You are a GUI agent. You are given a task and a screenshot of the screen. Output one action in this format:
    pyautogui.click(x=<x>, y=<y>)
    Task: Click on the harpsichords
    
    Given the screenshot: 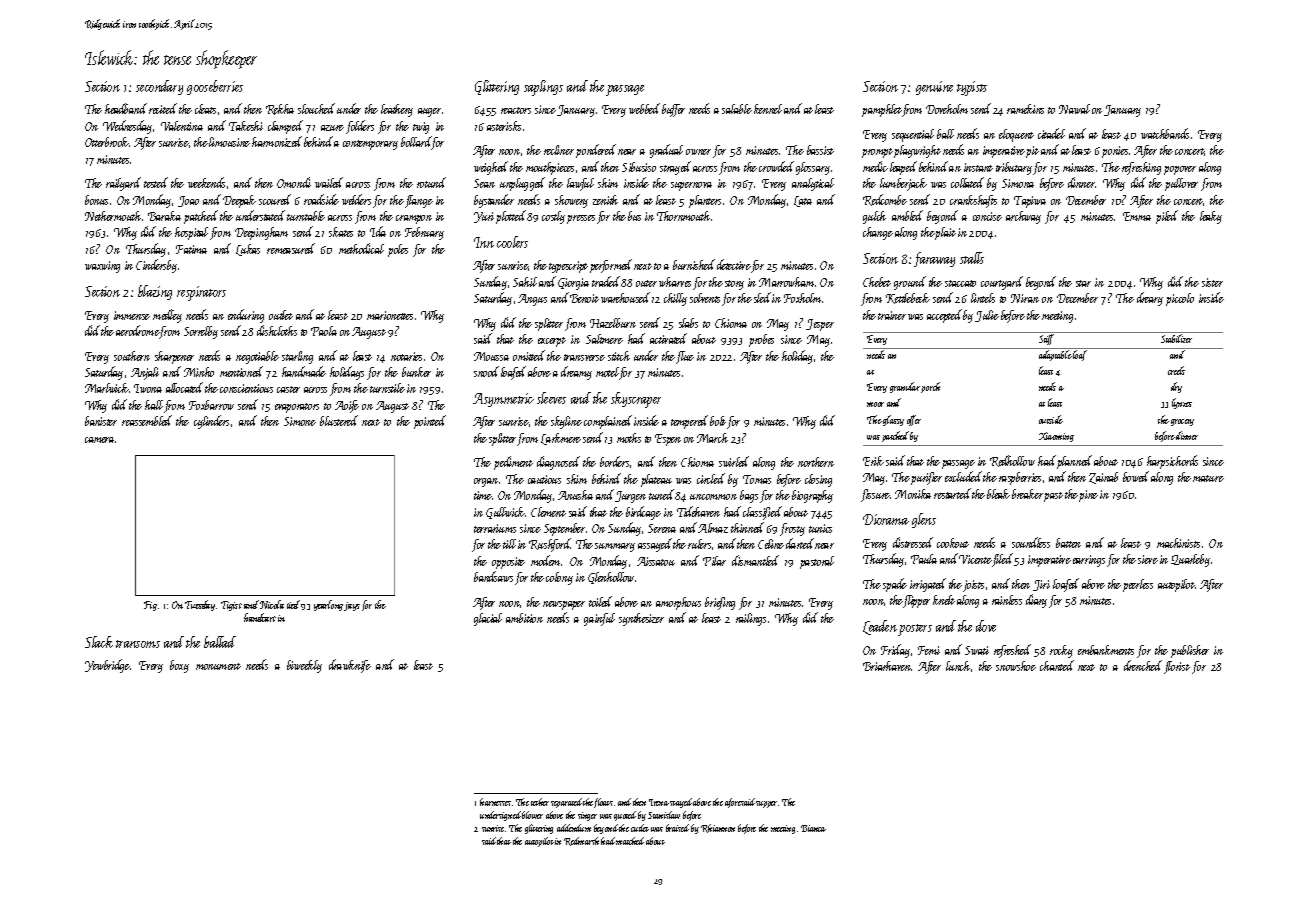 What is the action you would take?
    pyautogui.click(x=1172, y=462)
